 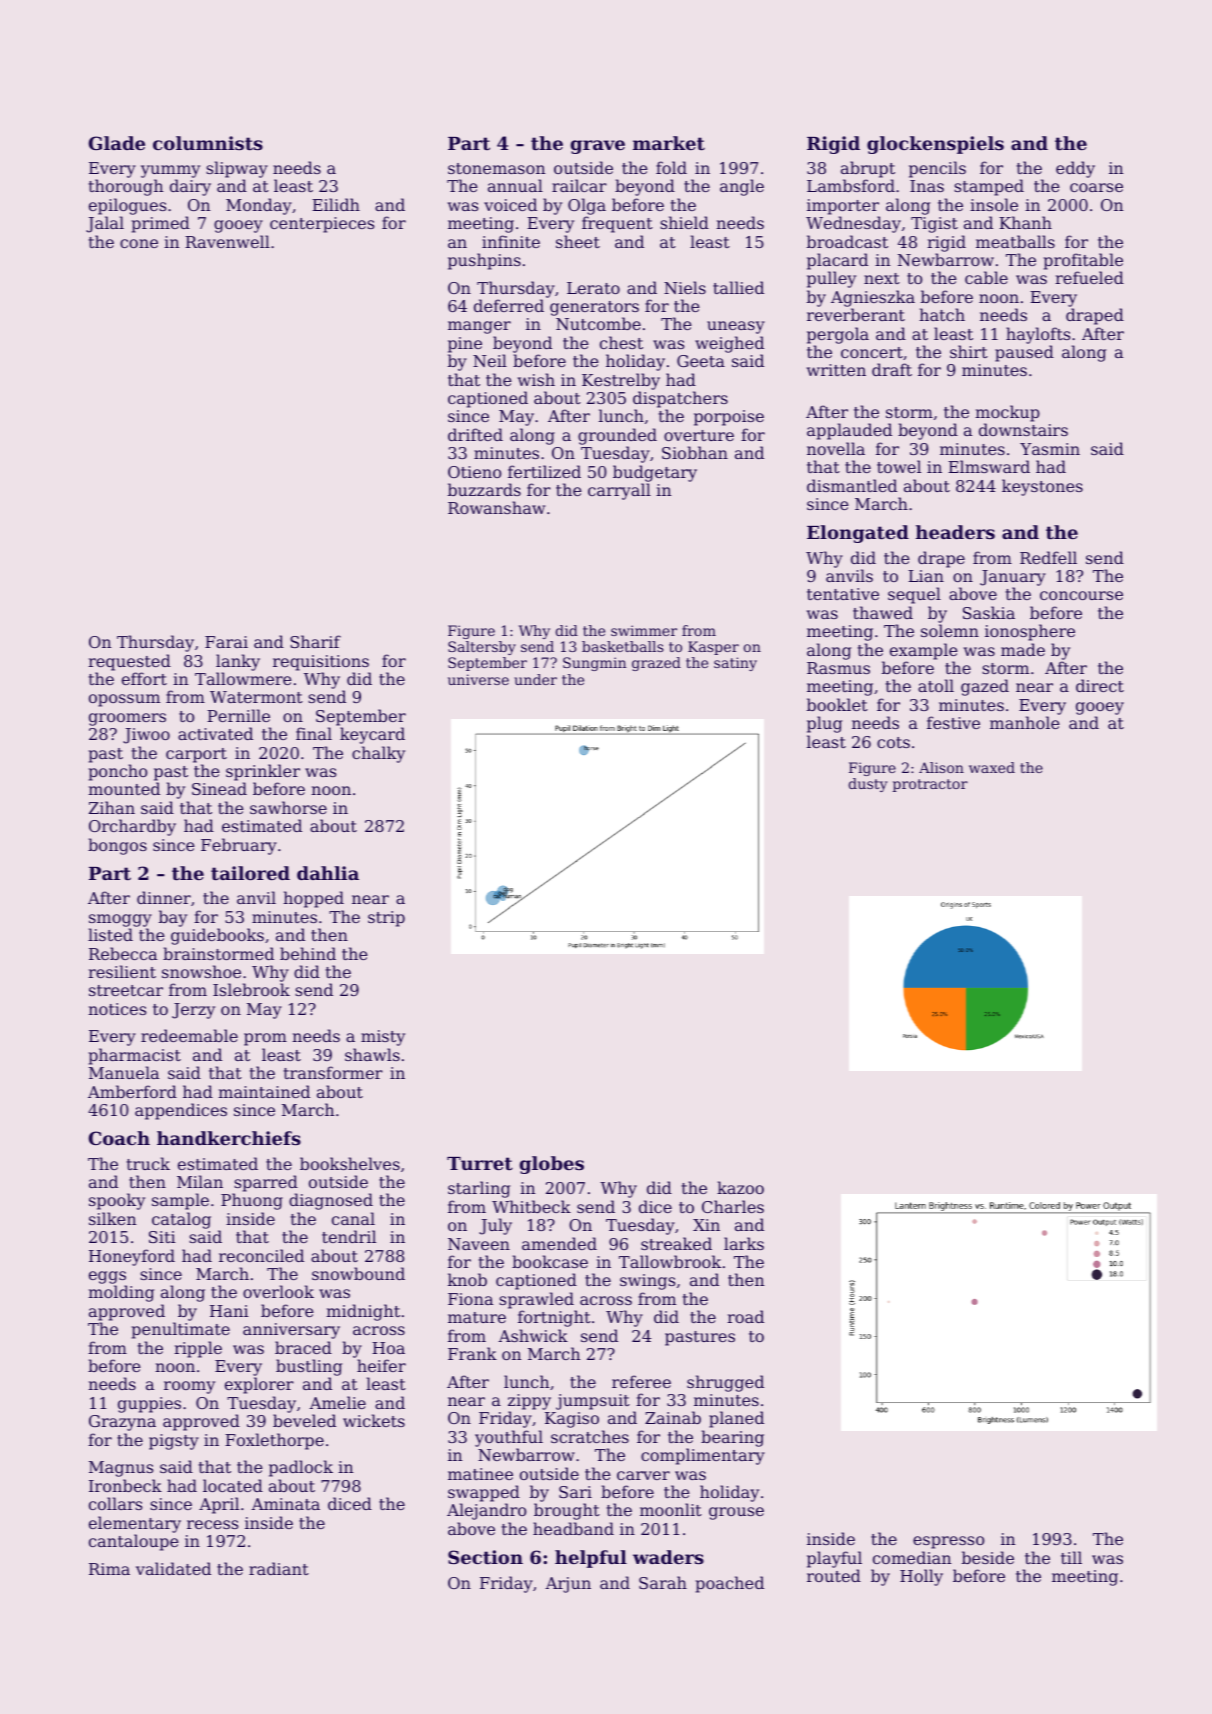 I want to click on fold, so click(x=671, y=167).
